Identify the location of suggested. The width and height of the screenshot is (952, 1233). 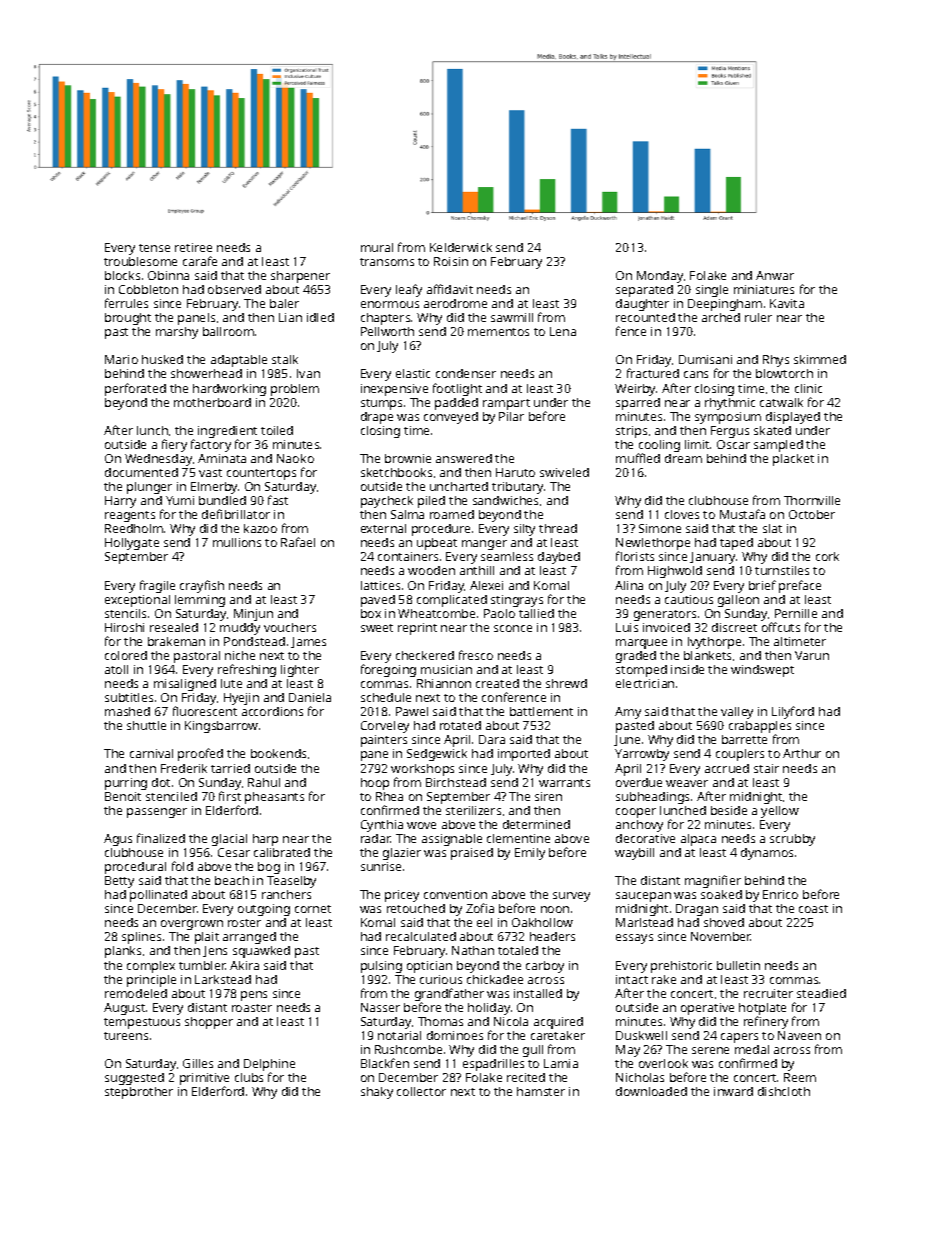
(134, 1079).
